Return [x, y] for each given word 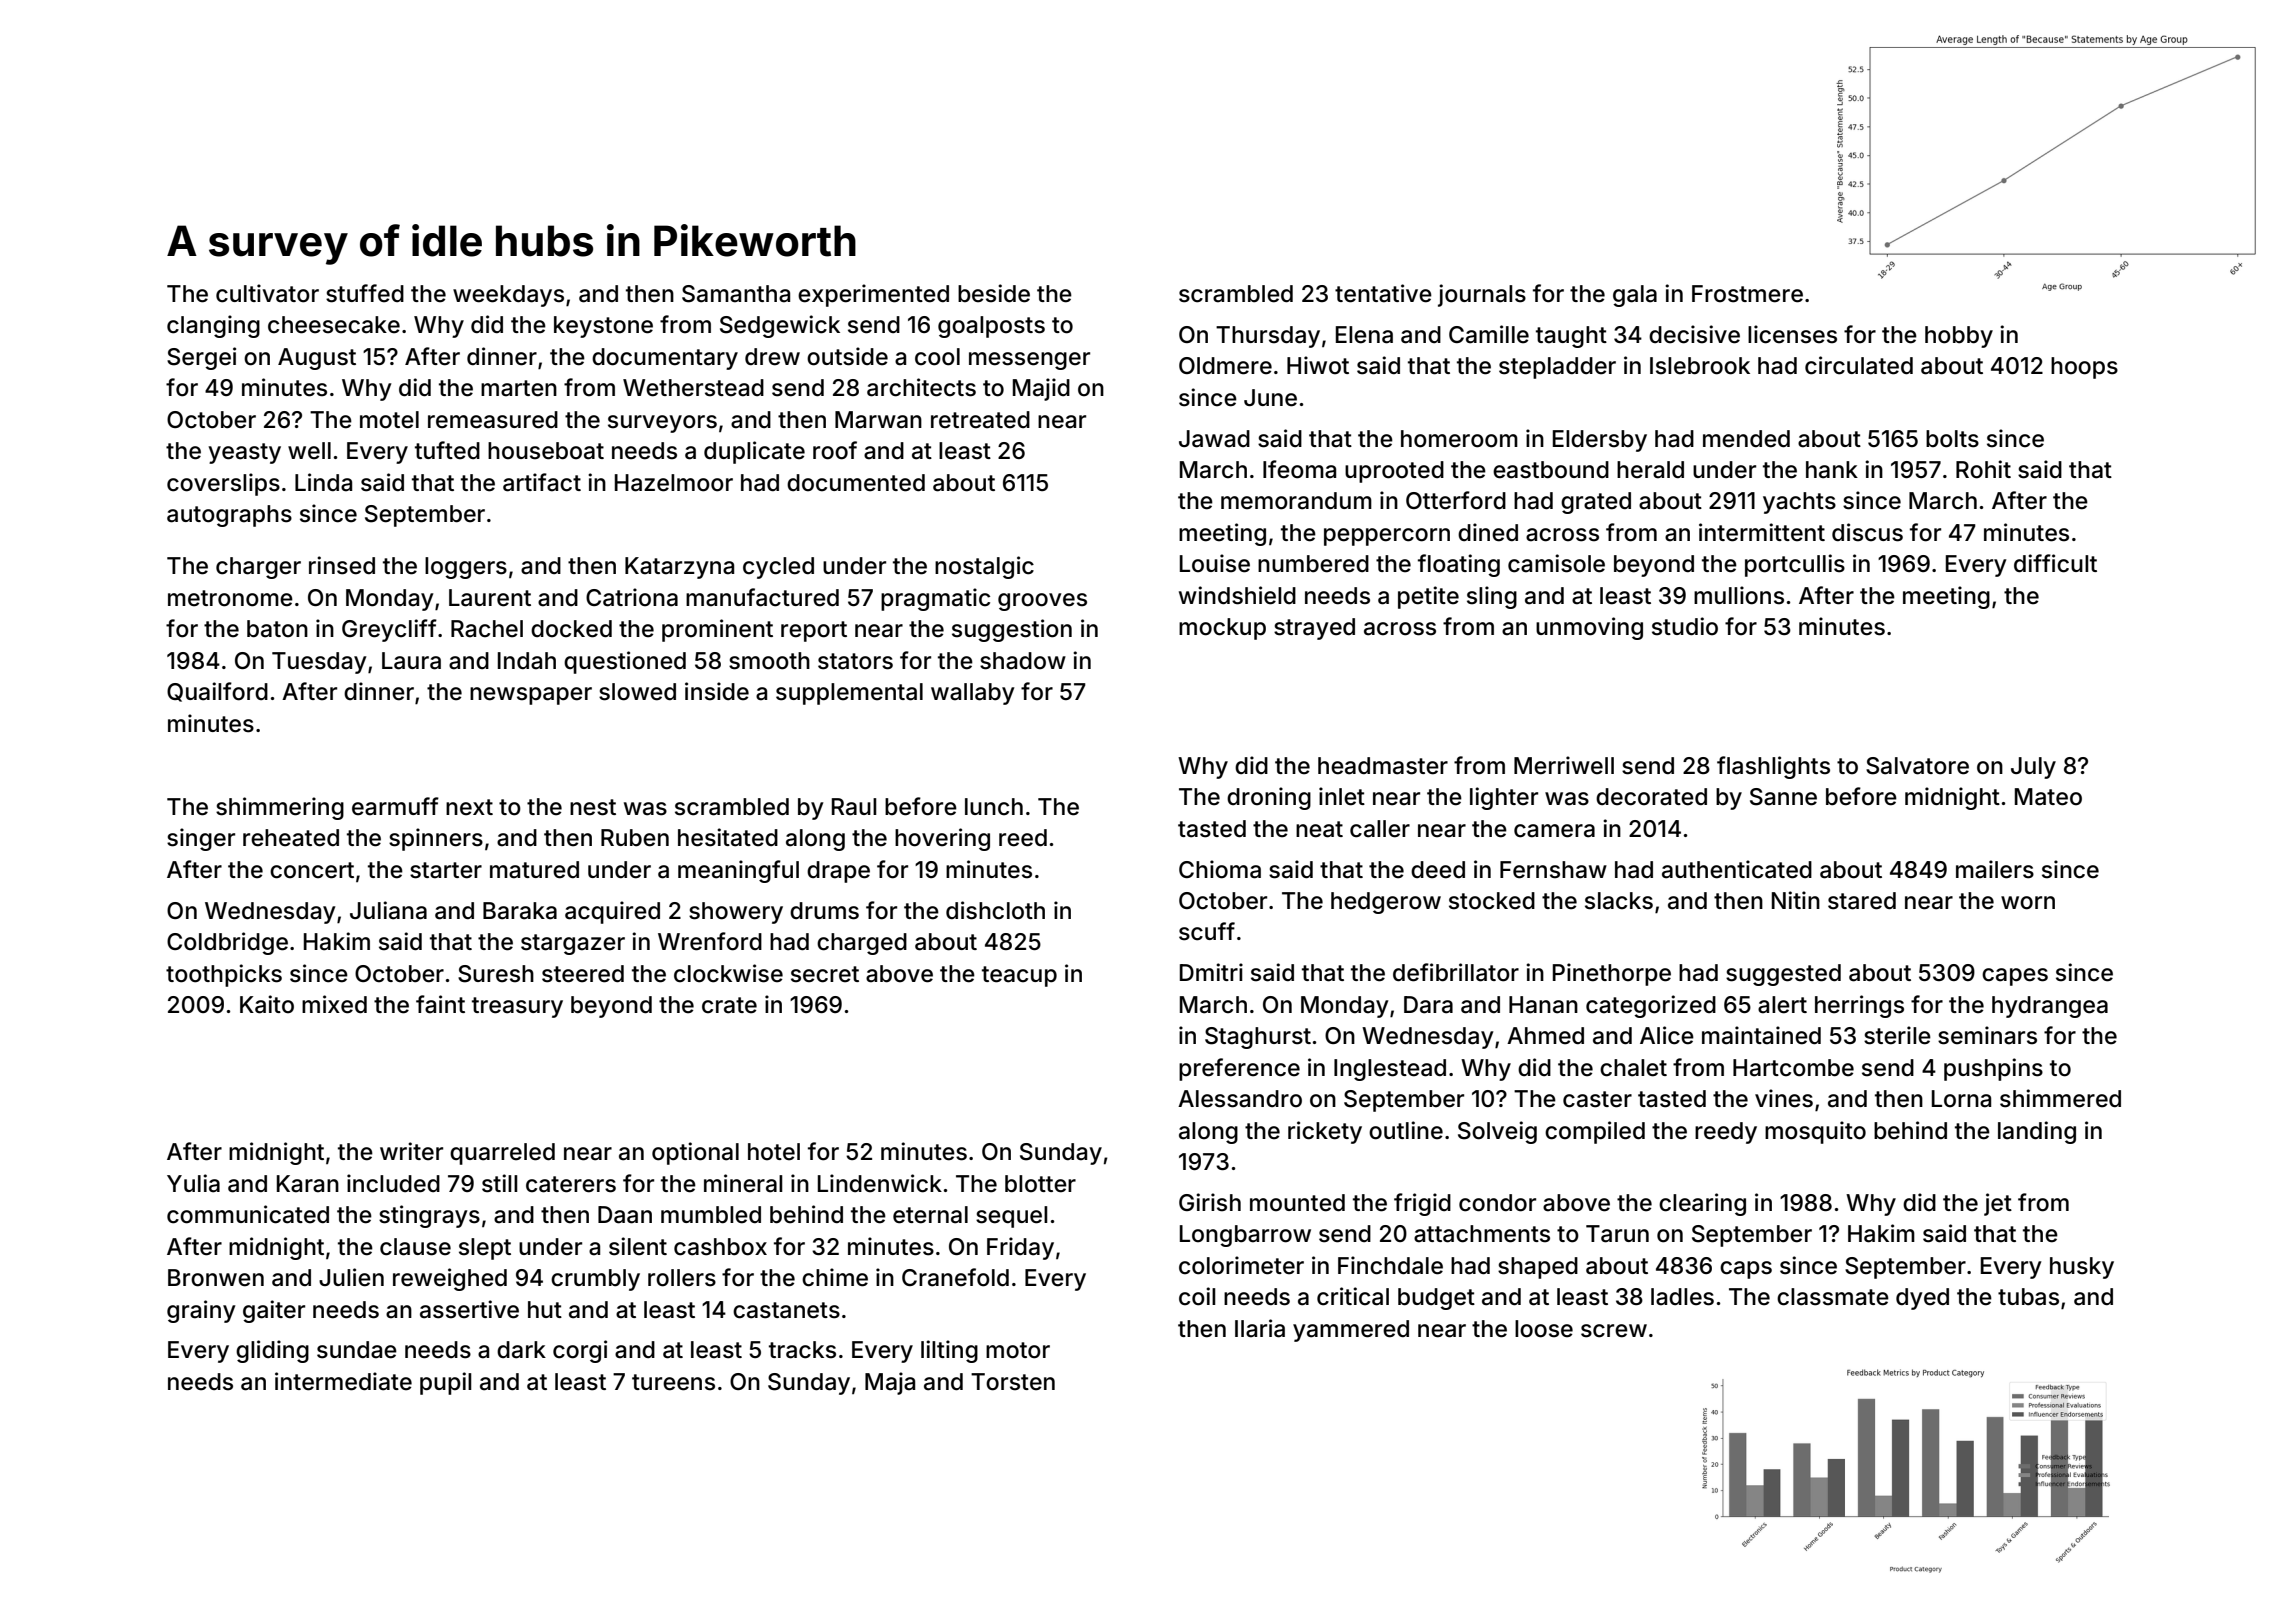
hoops [2084, 368]
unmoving [1589, 628]
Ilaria [1260, 1328]
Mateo [2048, 797]
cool [937, 357]
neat [1319, 829]
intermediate [343, 1381]
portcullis [1795, 565]
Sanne [1783, 797]
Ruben [635, 838]
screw [1614, 1331]
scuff [1207, 931]
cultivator [267, 293]
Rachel [487, 629]
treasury [517, 1007]
